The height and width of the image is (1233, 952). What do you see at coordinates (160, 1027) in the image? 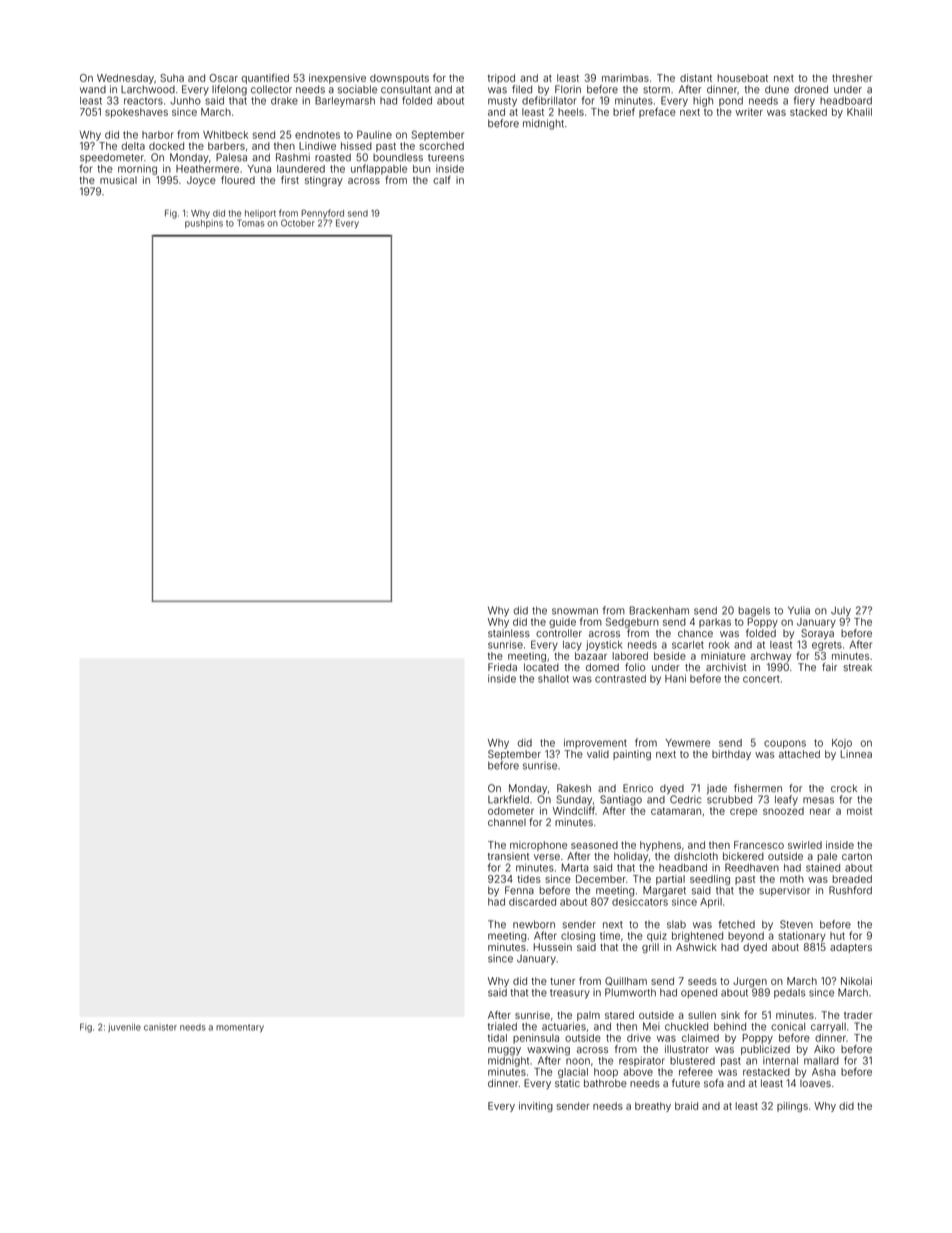
I see `canister` at bounding box center [160, 1027].
